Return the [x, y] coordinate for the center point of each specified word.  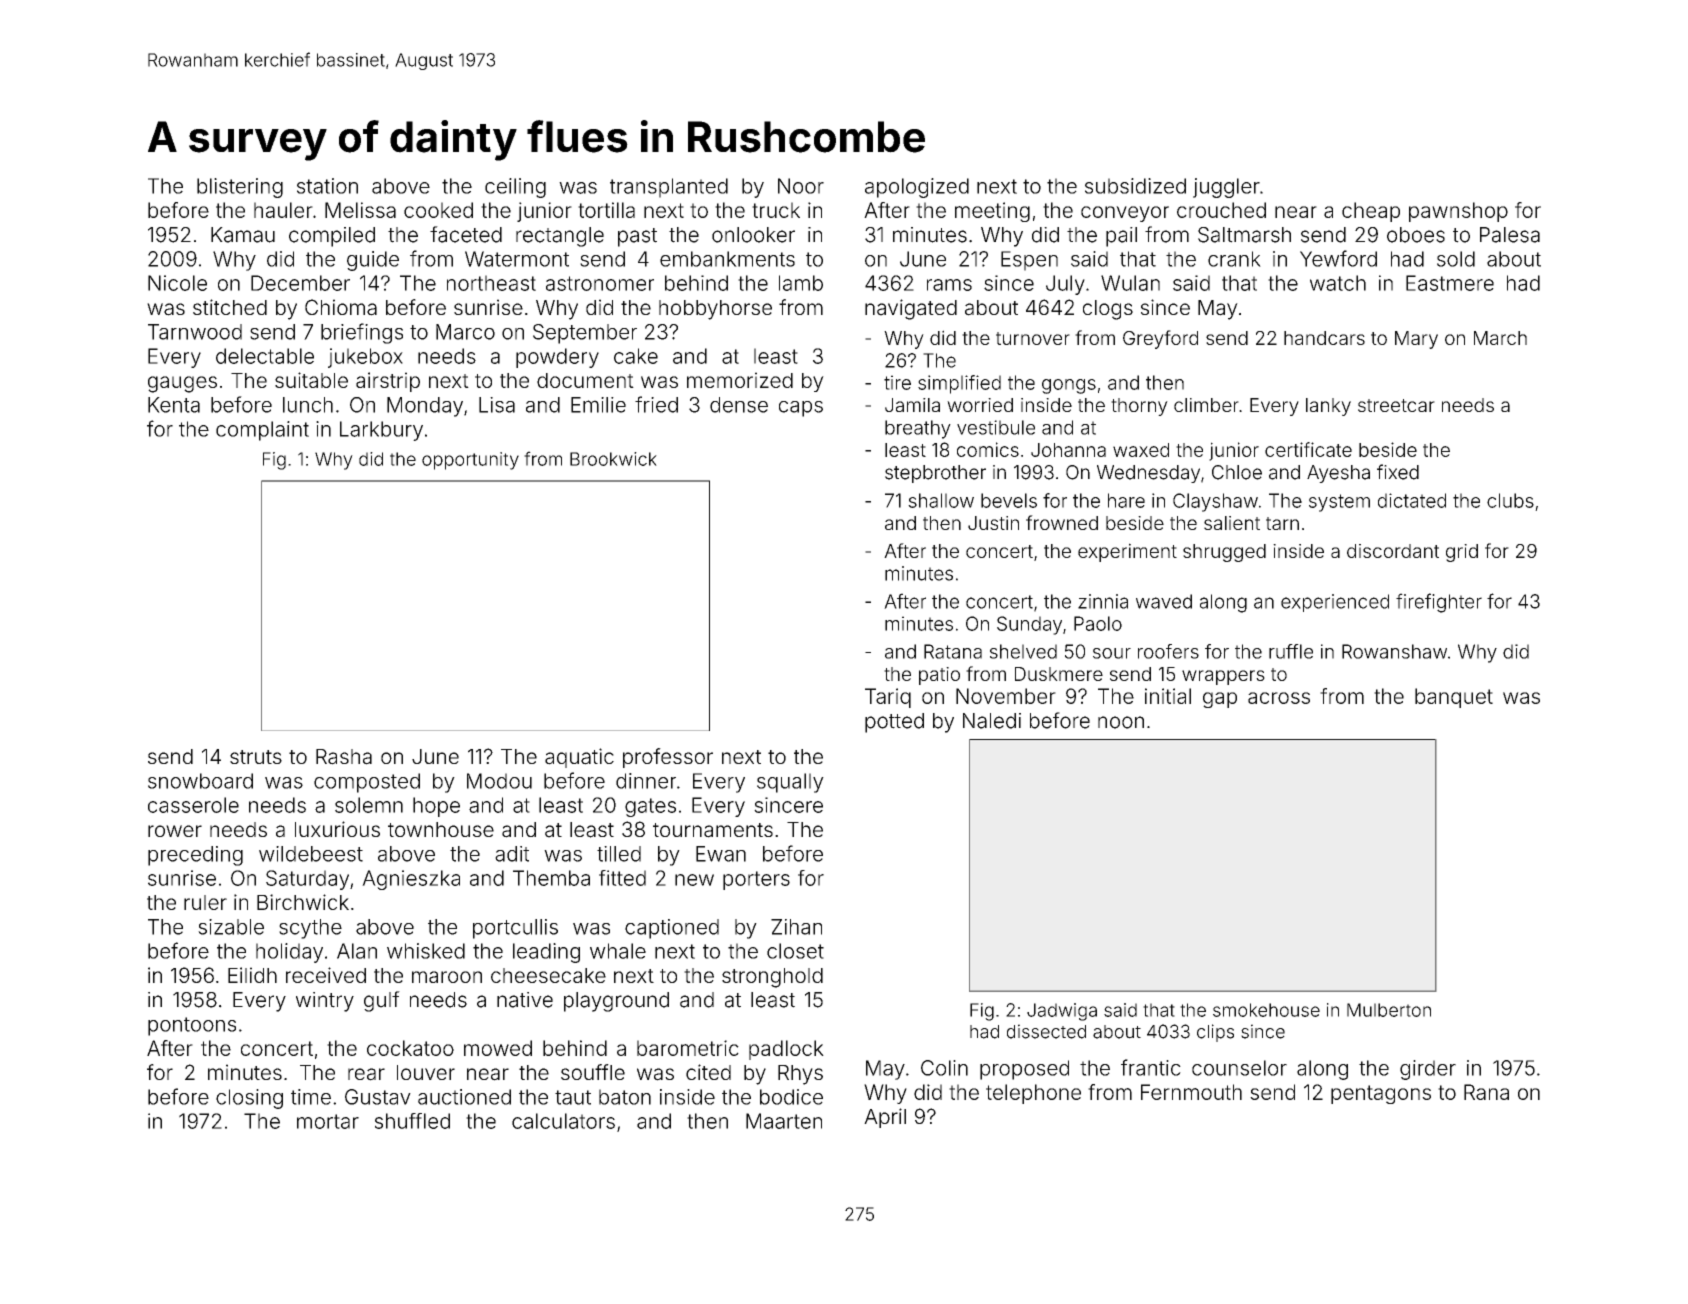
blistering [240, 188]
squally [790, 783]
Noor [801, 186]
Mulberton [1389, 1010]
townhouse [441, 829]
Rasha [344, 757]
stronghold [772, 978]
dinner [646, 781]
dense [739, 405]
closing [249, 1099]
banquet [1454, 698]
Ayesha [1338, 474]
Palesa [1510, 235]
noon [1121, 722]
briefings [362, 333]
